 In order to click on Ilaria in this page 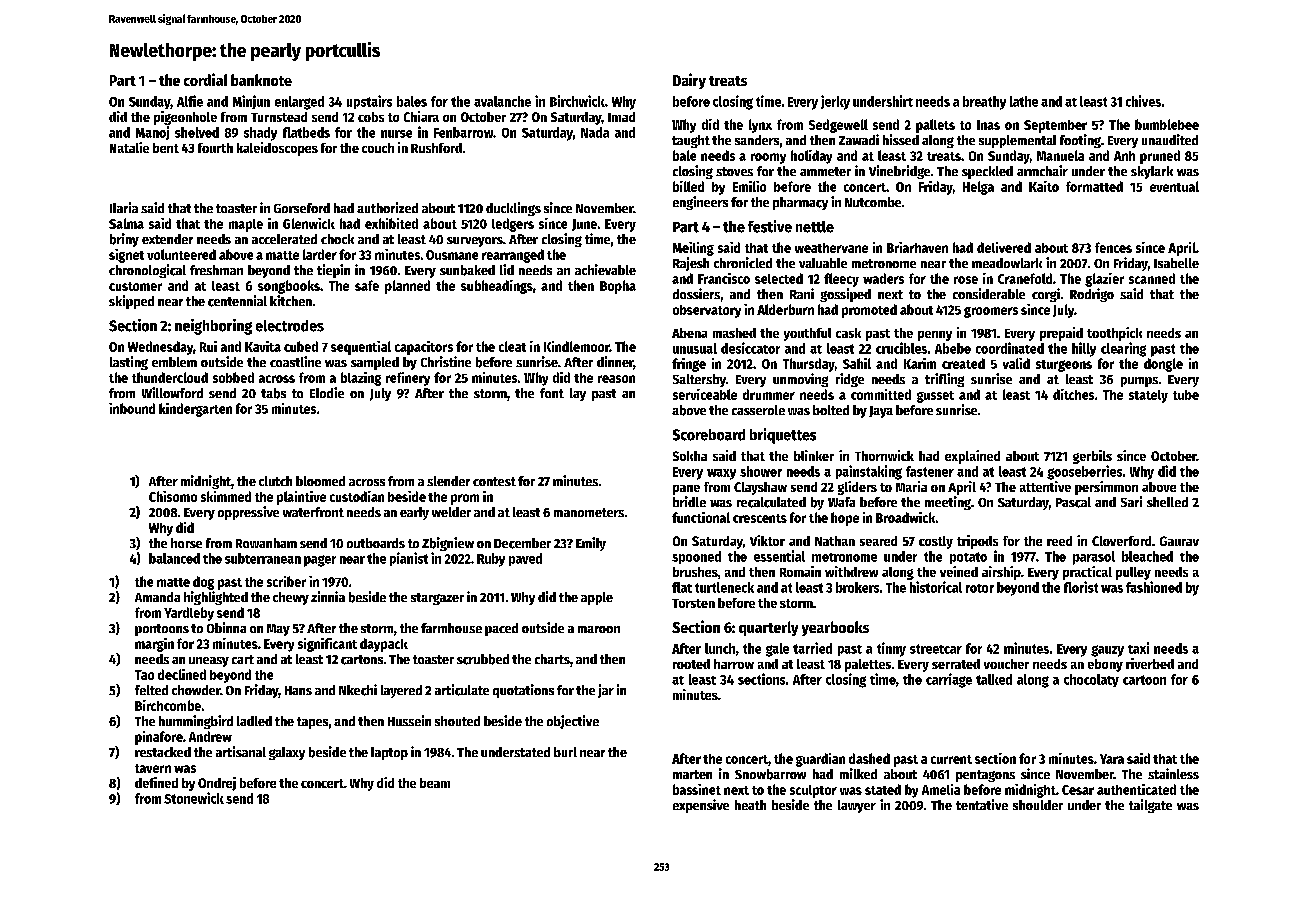, I will do `click(124, 207)`.
